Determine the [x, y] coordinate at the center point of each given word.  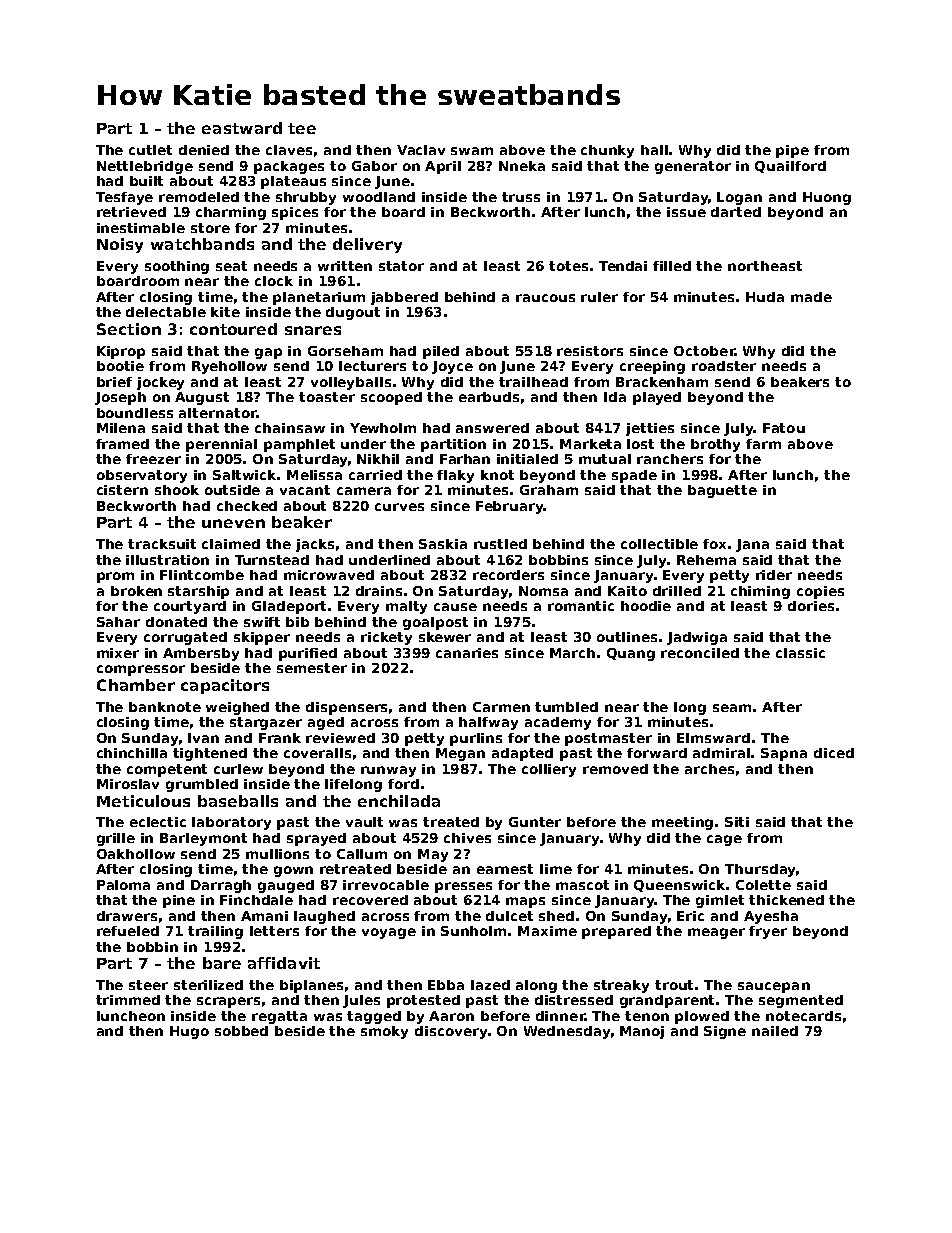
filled [672, 266]
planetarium [319, 298]
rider [774, 575]
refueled [128, 931]
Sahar [118, 622]
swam [472, 151]
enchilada [399, 801]
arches [709, 769]
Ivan [203, 738]
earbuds [489, 397]
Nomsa [543, 591]
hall [654, 150]
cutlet [150, 150]
